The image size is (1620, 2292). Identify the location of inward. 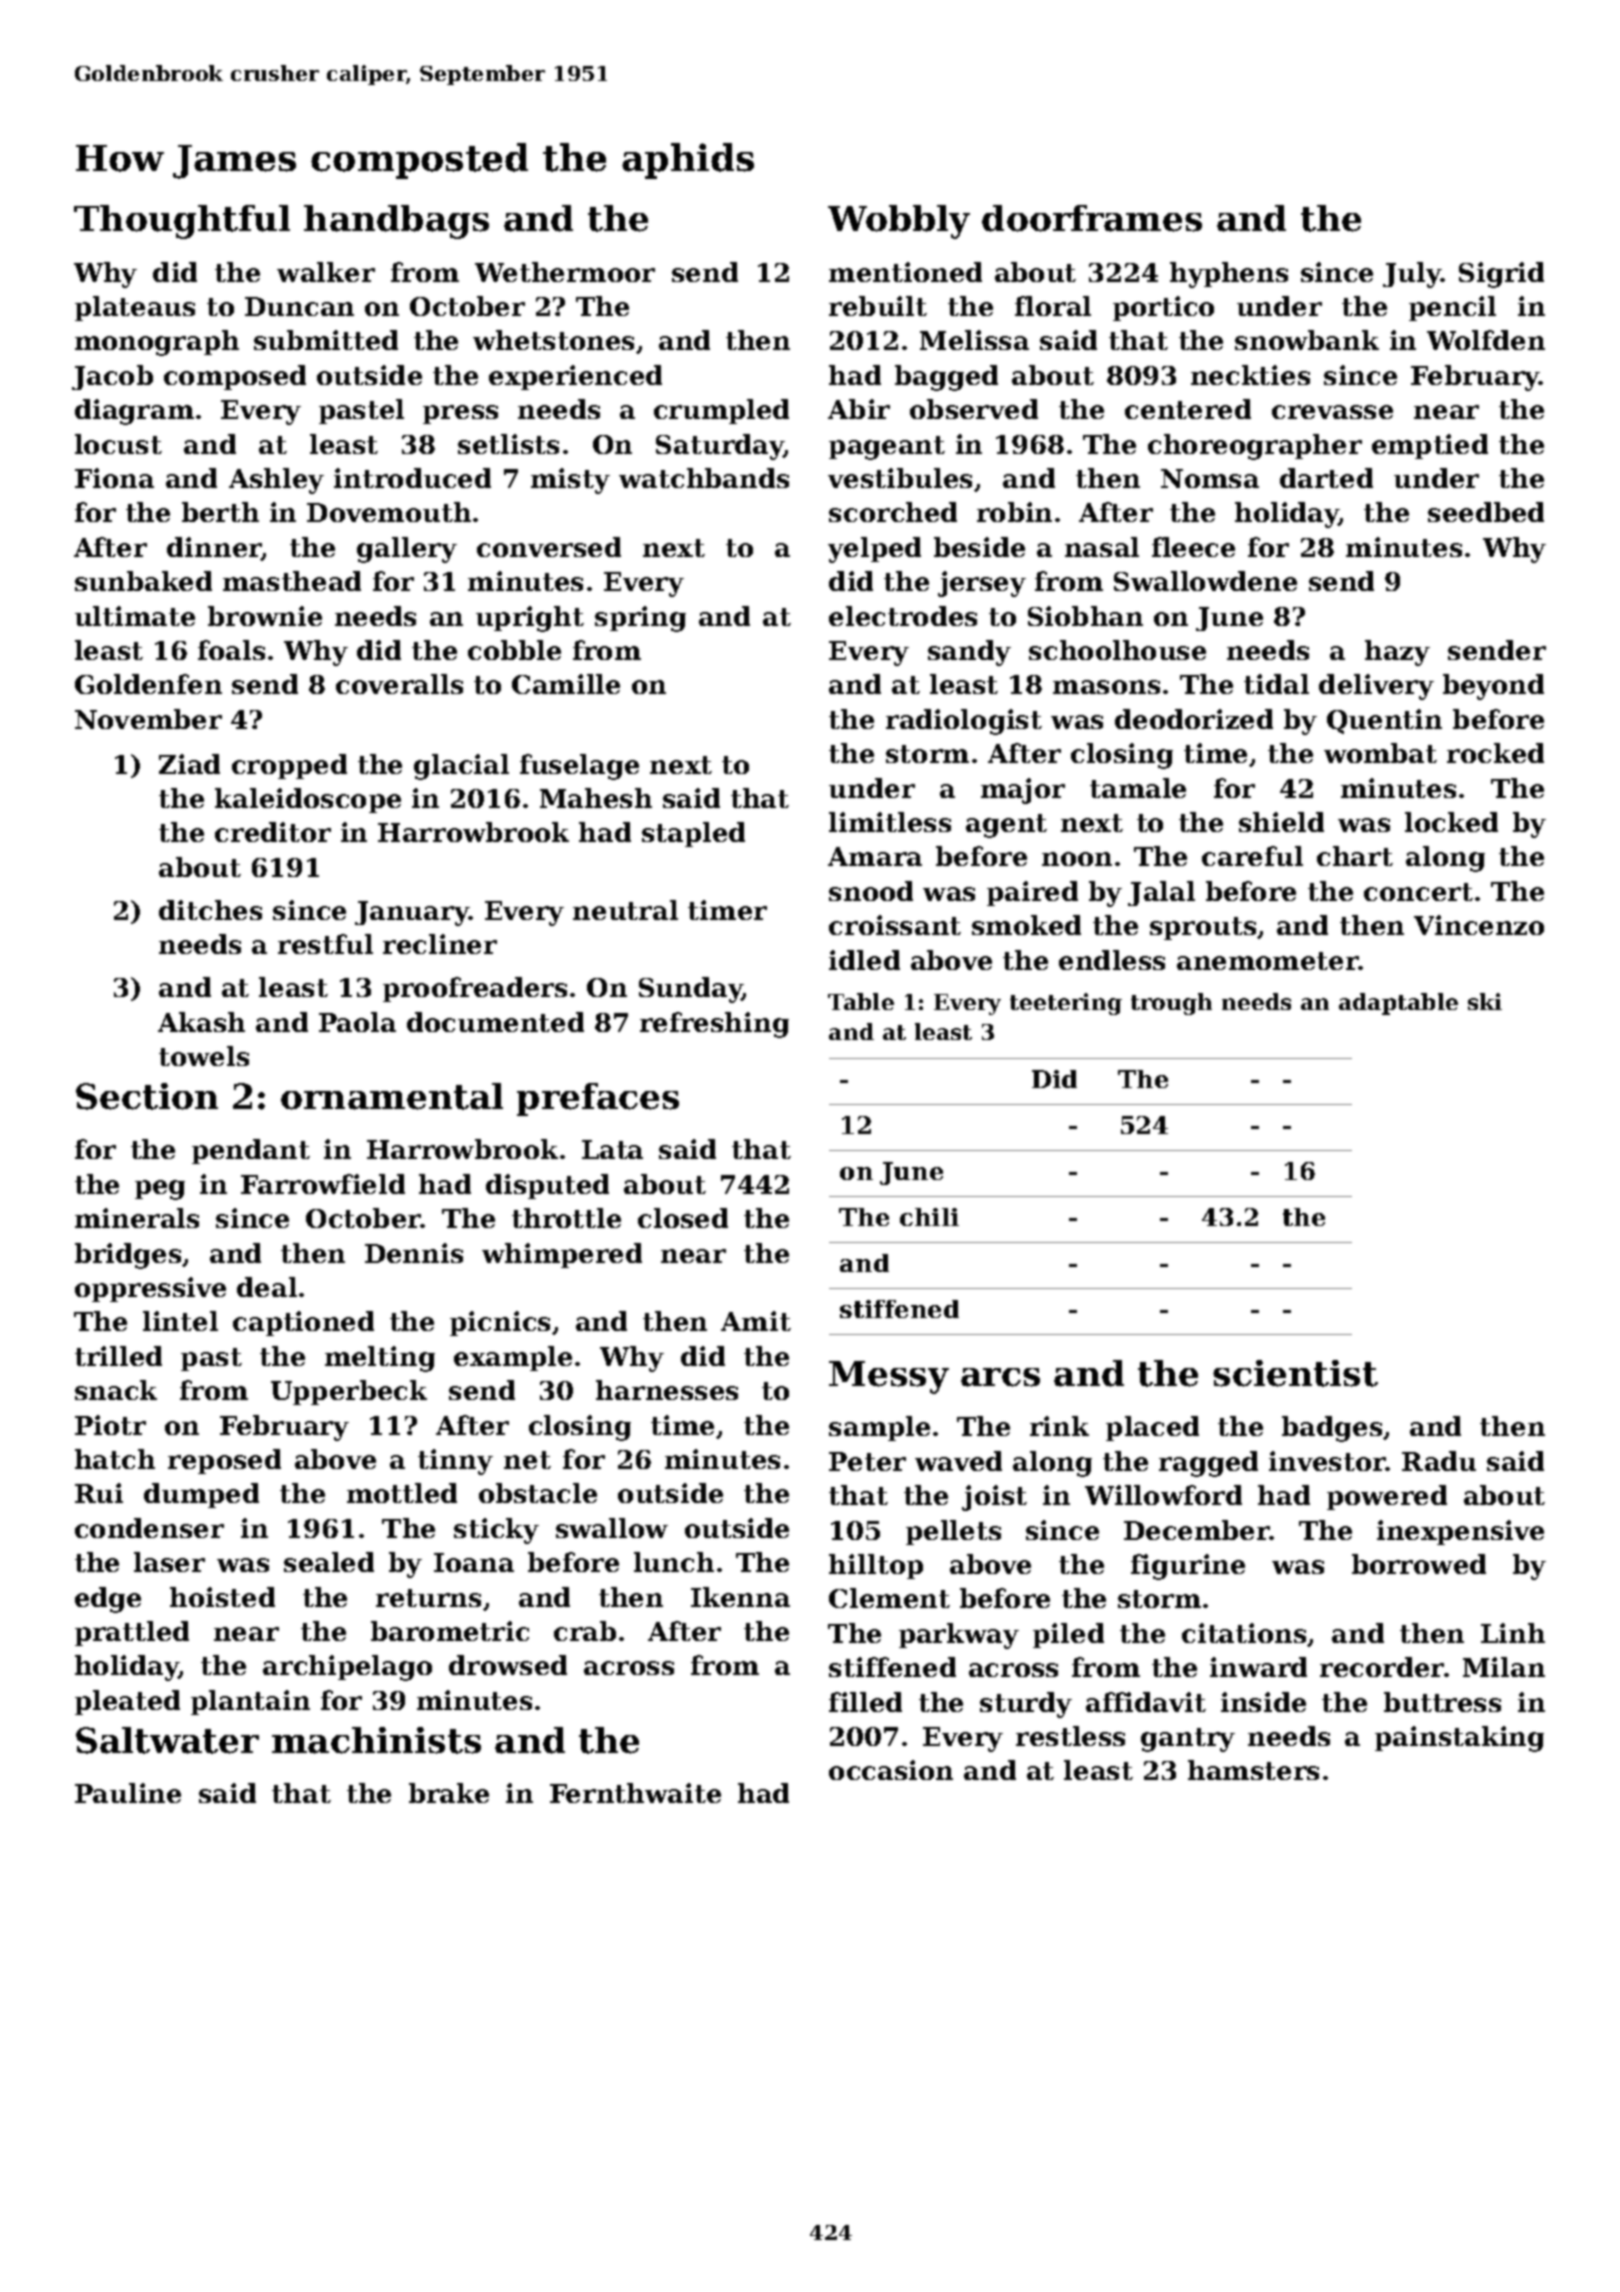
(1258, 1667).
